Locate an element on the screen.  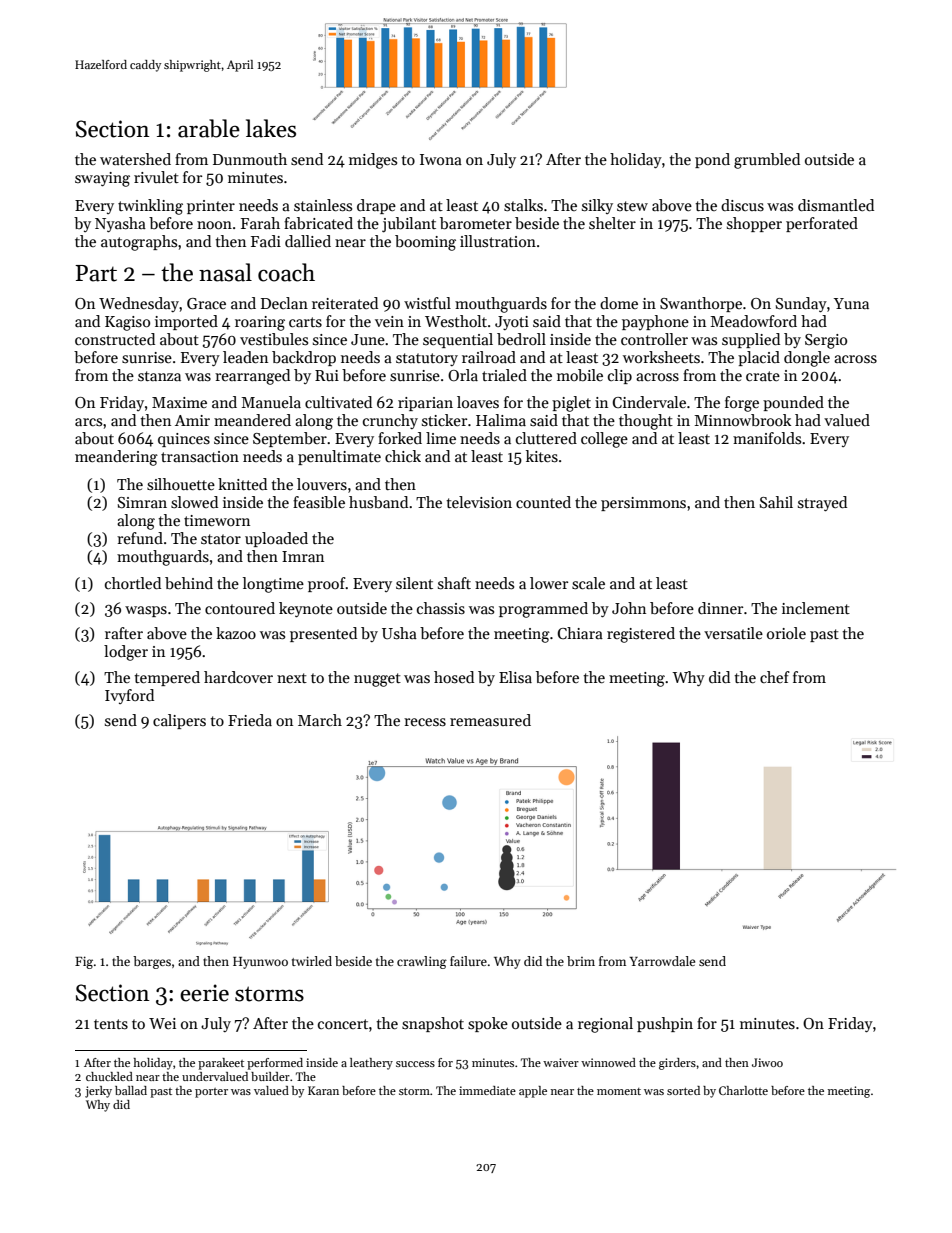
lakes is located at coordinates (271, 128).
